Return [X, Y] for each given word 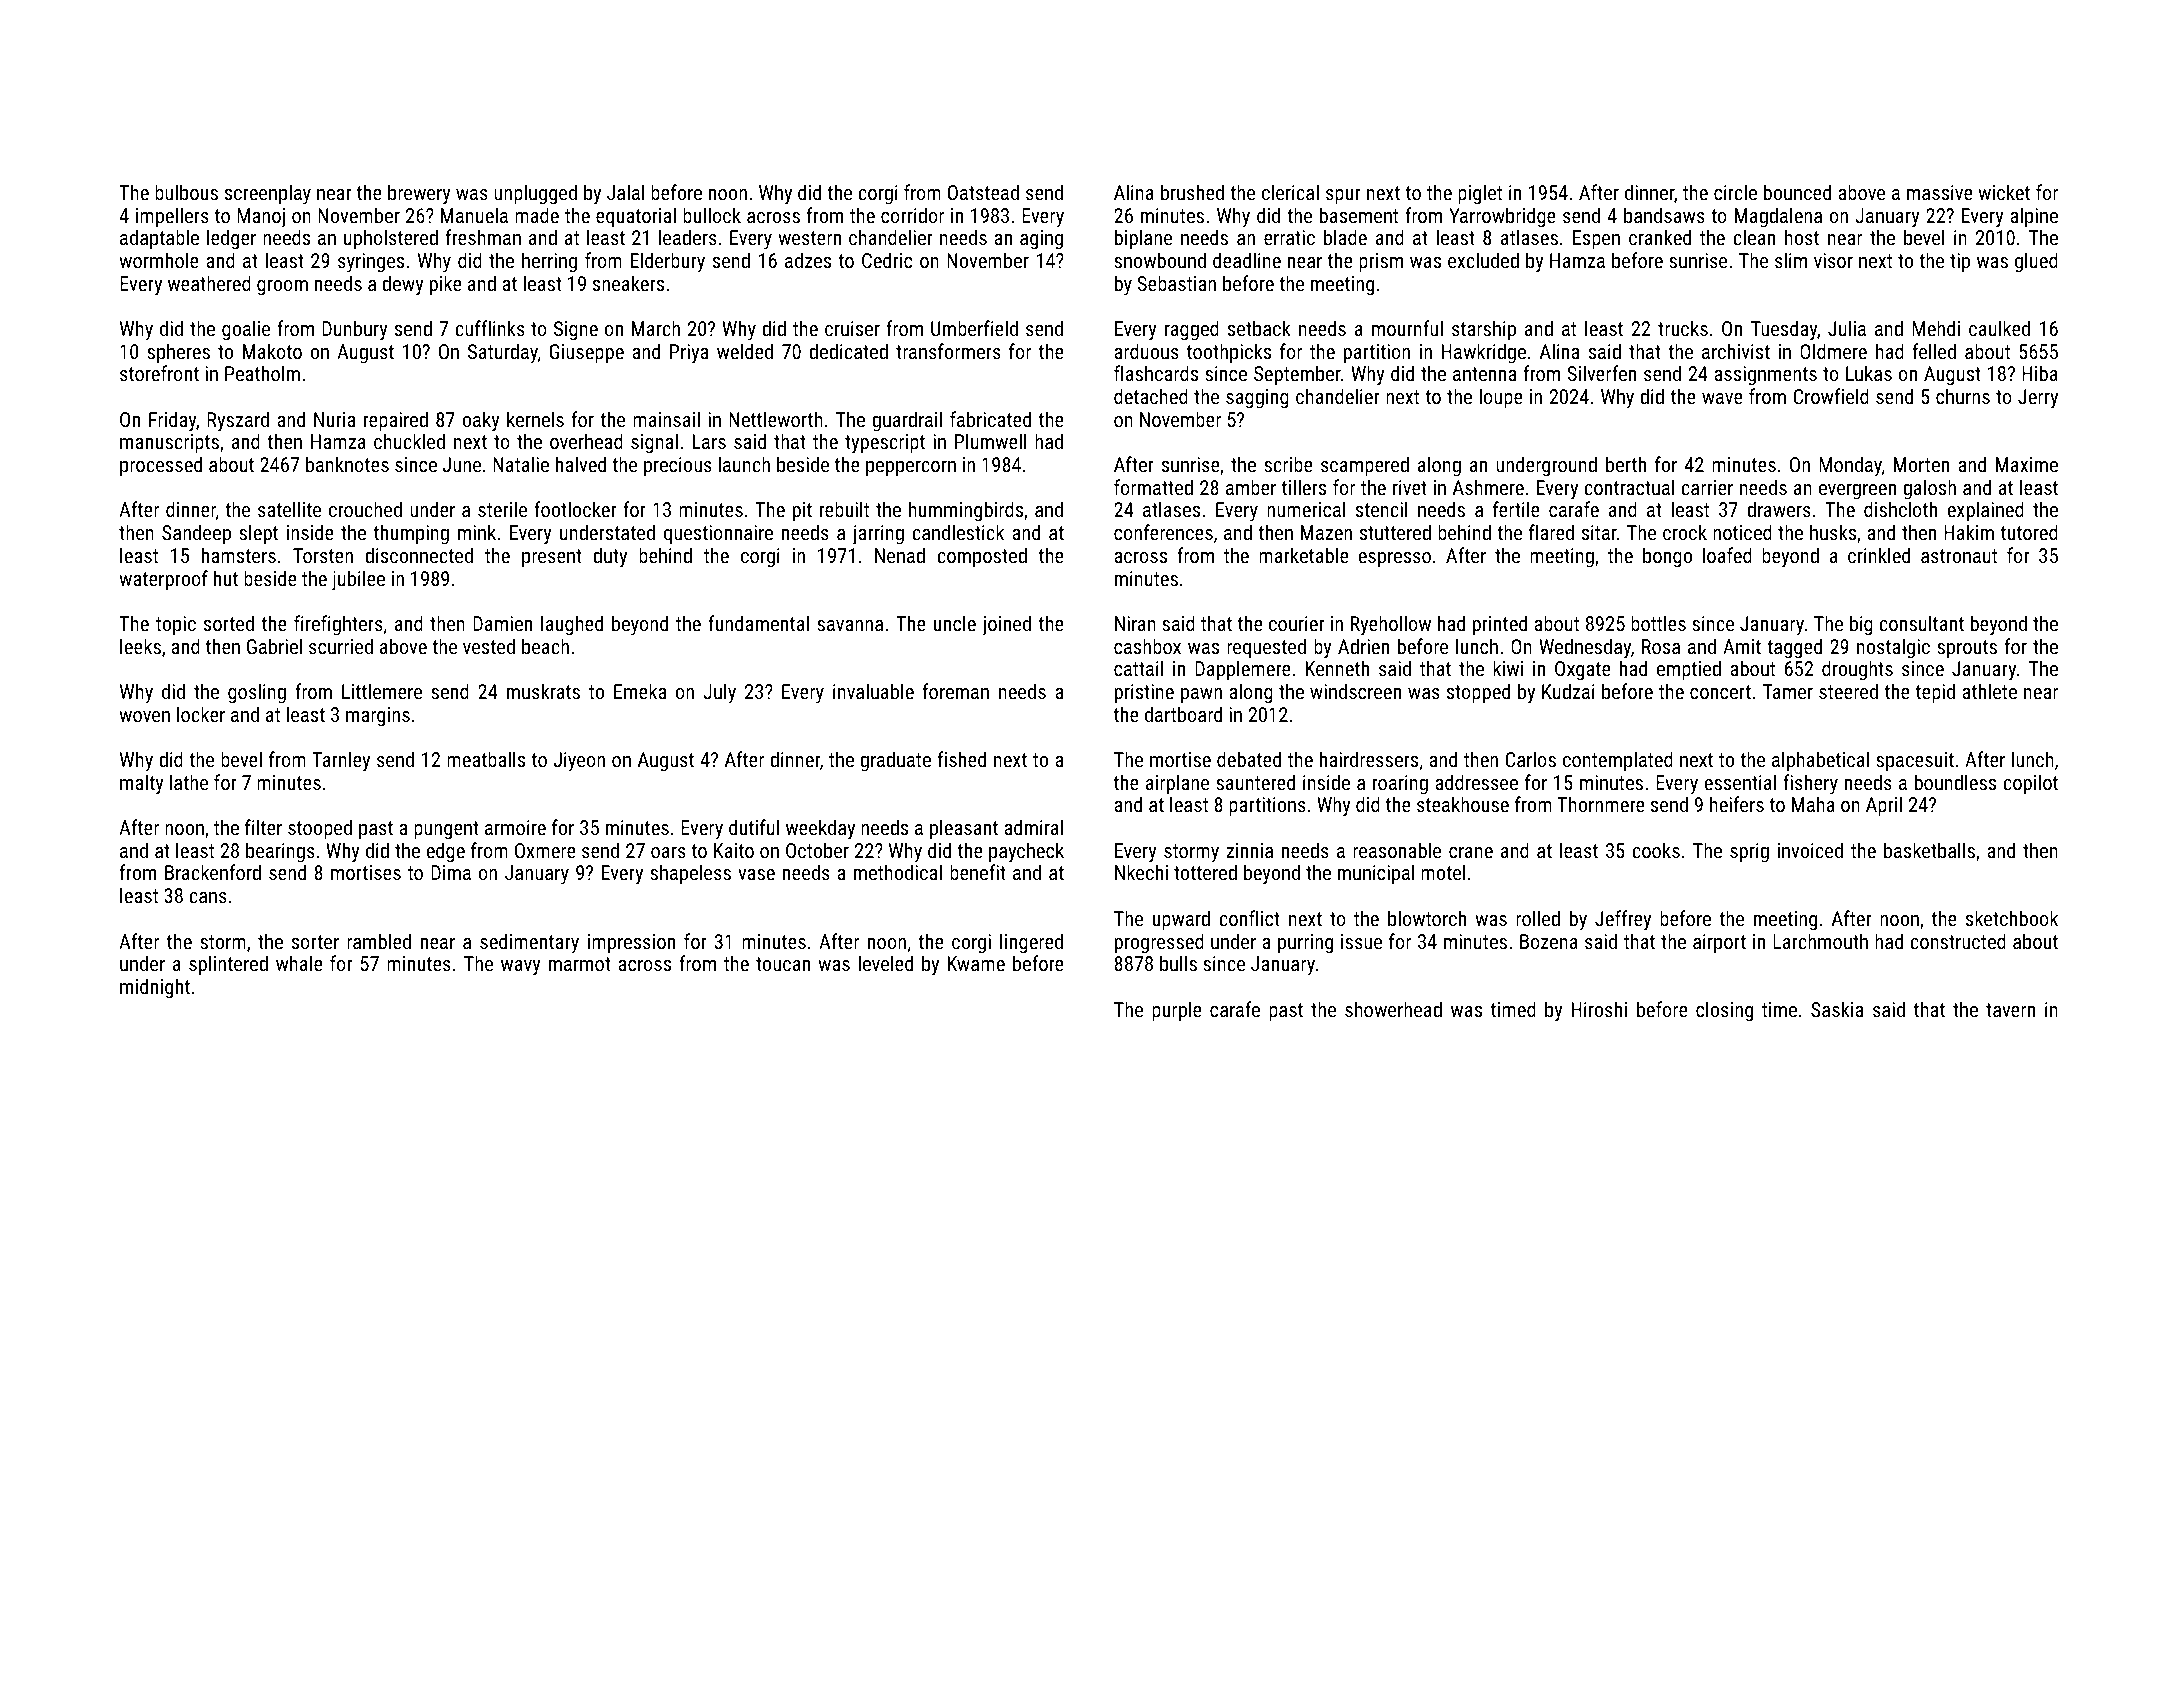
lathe [189, 782]
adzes [808, 260]
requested [1266, 648]
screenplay [268, 194]
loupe [1501, 398]
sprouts [1967, 649]
